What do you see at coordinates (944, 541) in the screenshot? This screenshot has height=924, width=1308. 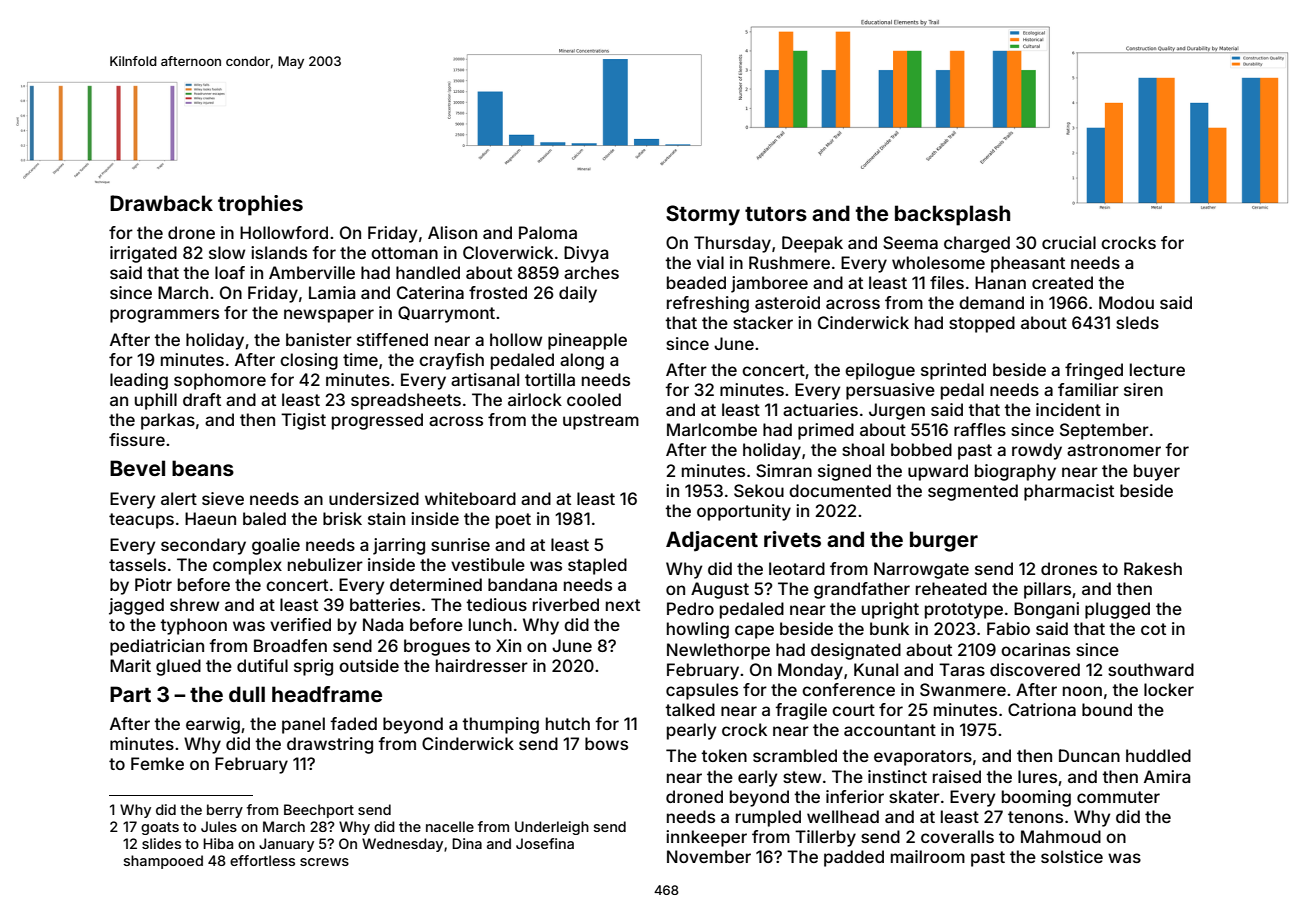 I see `burger` at bounding box center [944, 541].
